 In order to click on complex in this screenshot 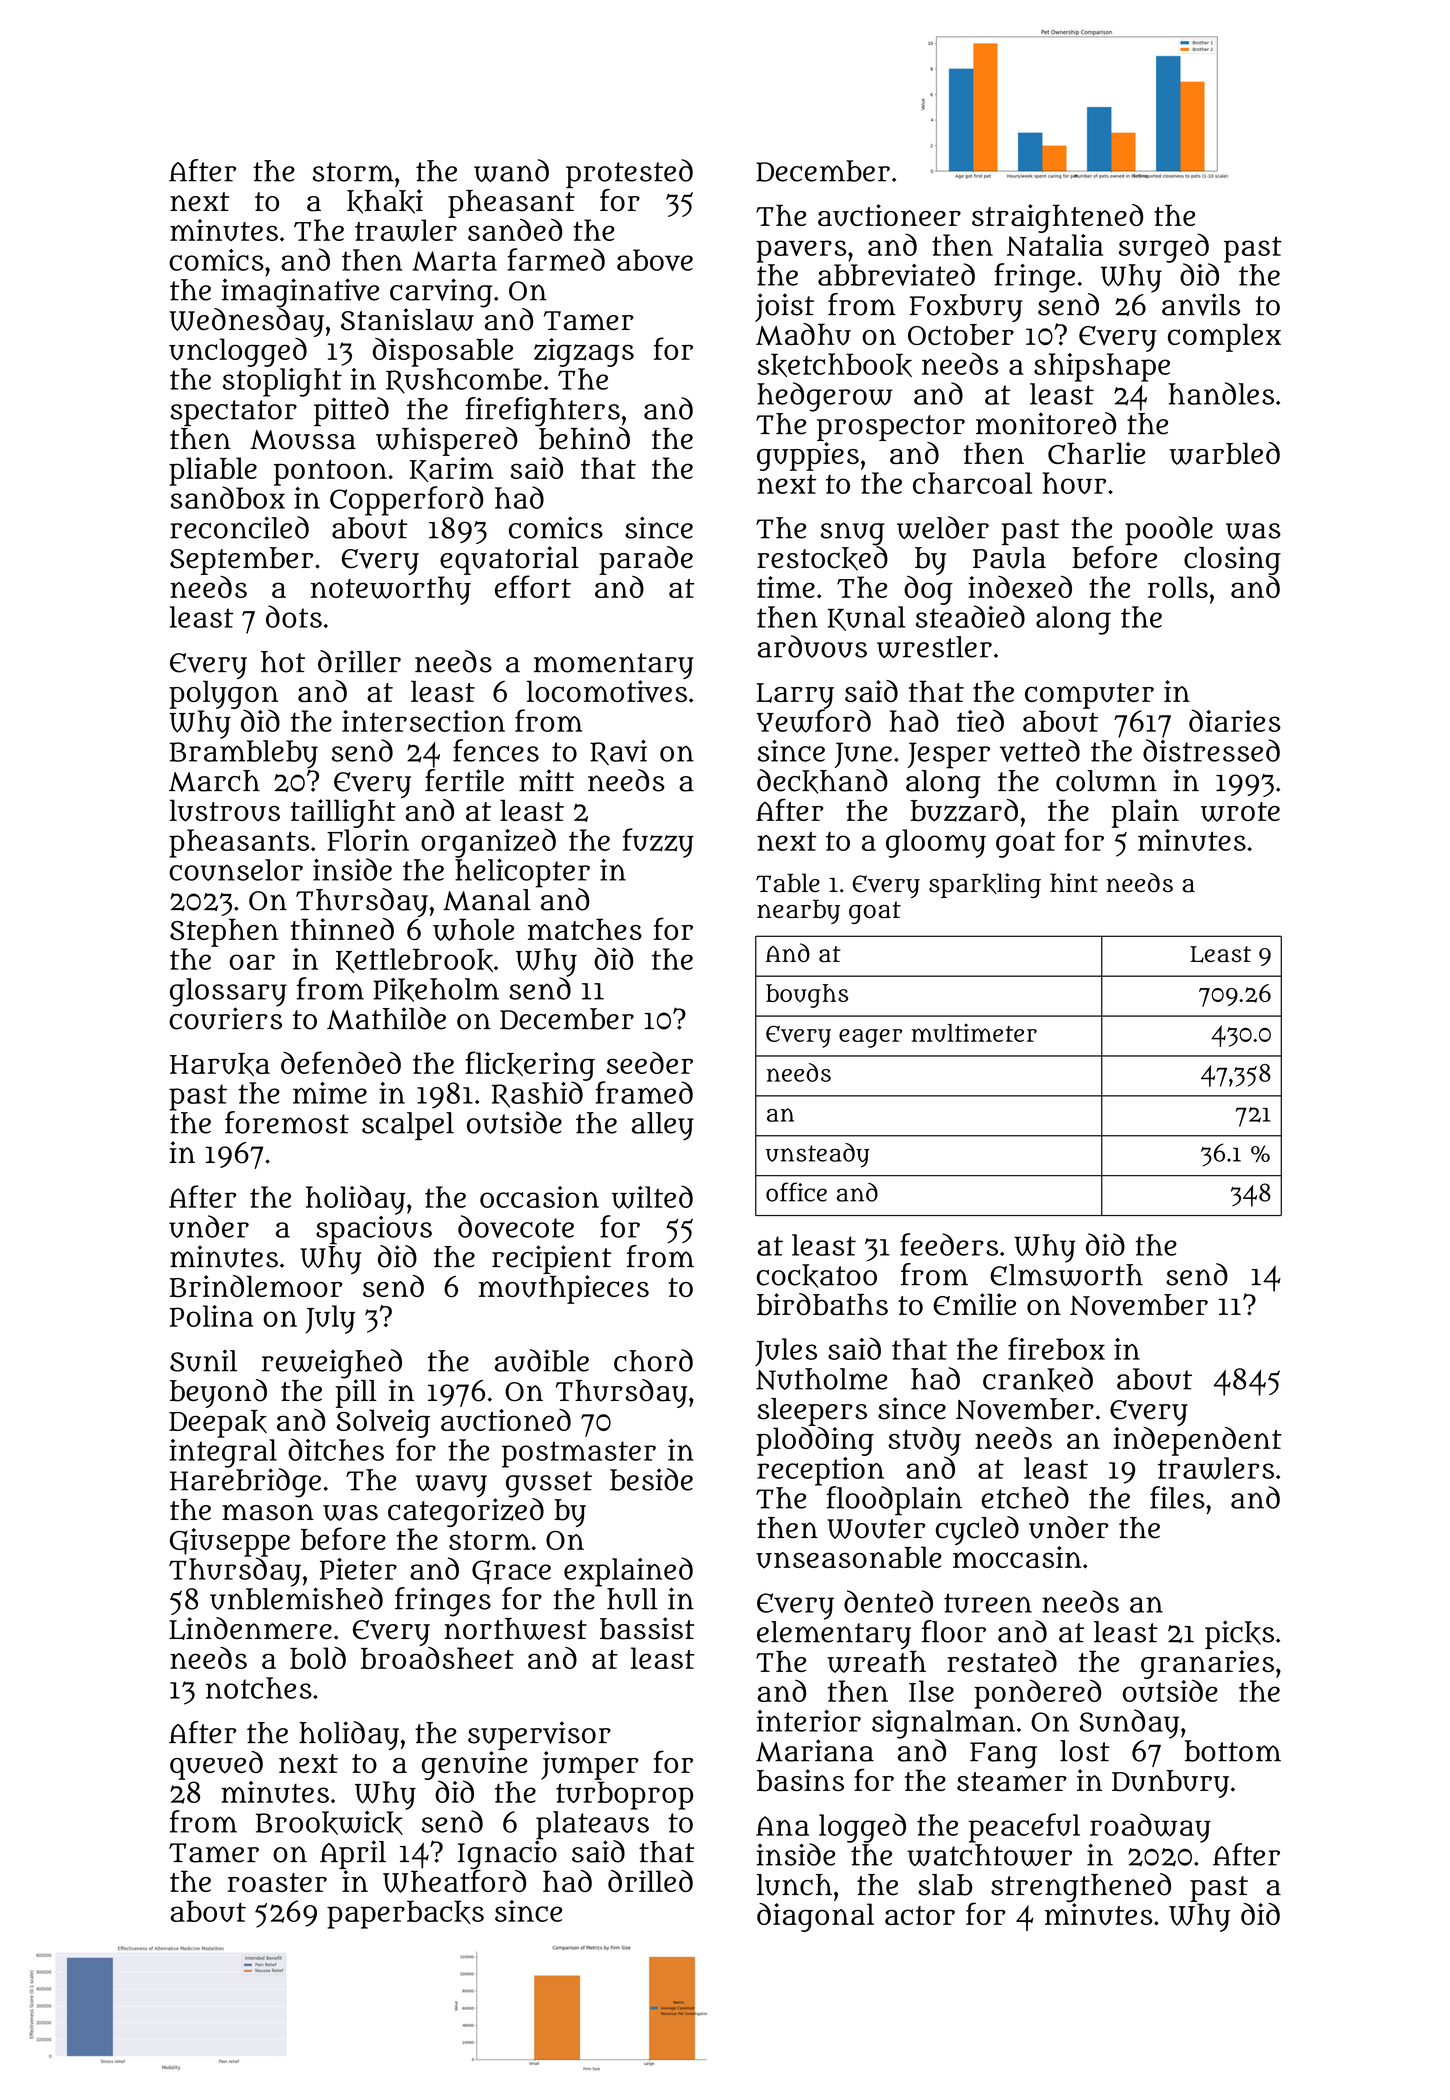, I will do `click(1224, 337)`.
